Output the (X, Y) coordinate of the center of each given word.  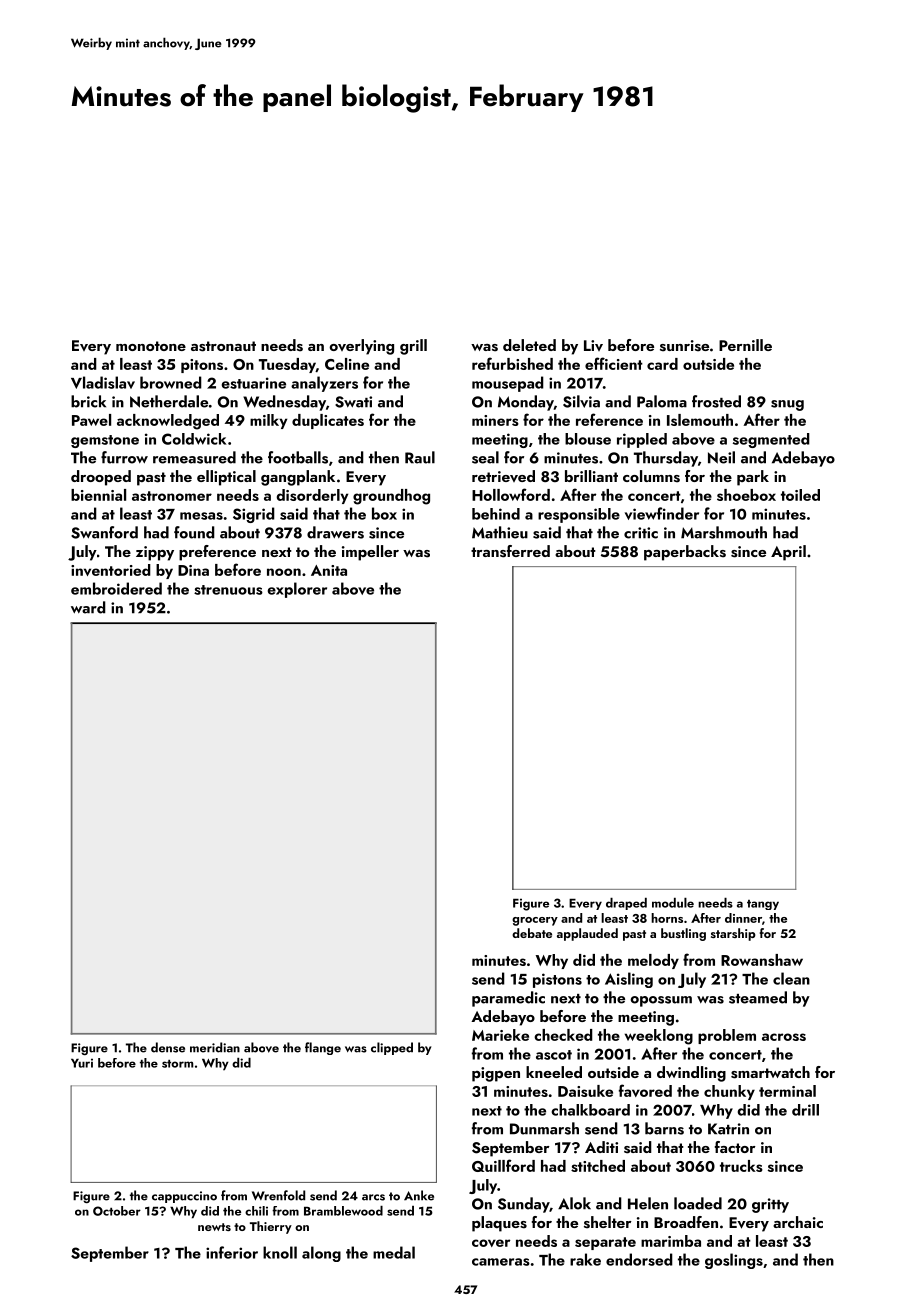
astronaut (223, 346)
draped (626, 904)
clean (791, 978)
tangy (763, 905)
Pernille (745, 345)
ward (88, 607)
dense (168, 1047)
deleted (529, 345)
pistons (557, 980)
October (117, 1211)
